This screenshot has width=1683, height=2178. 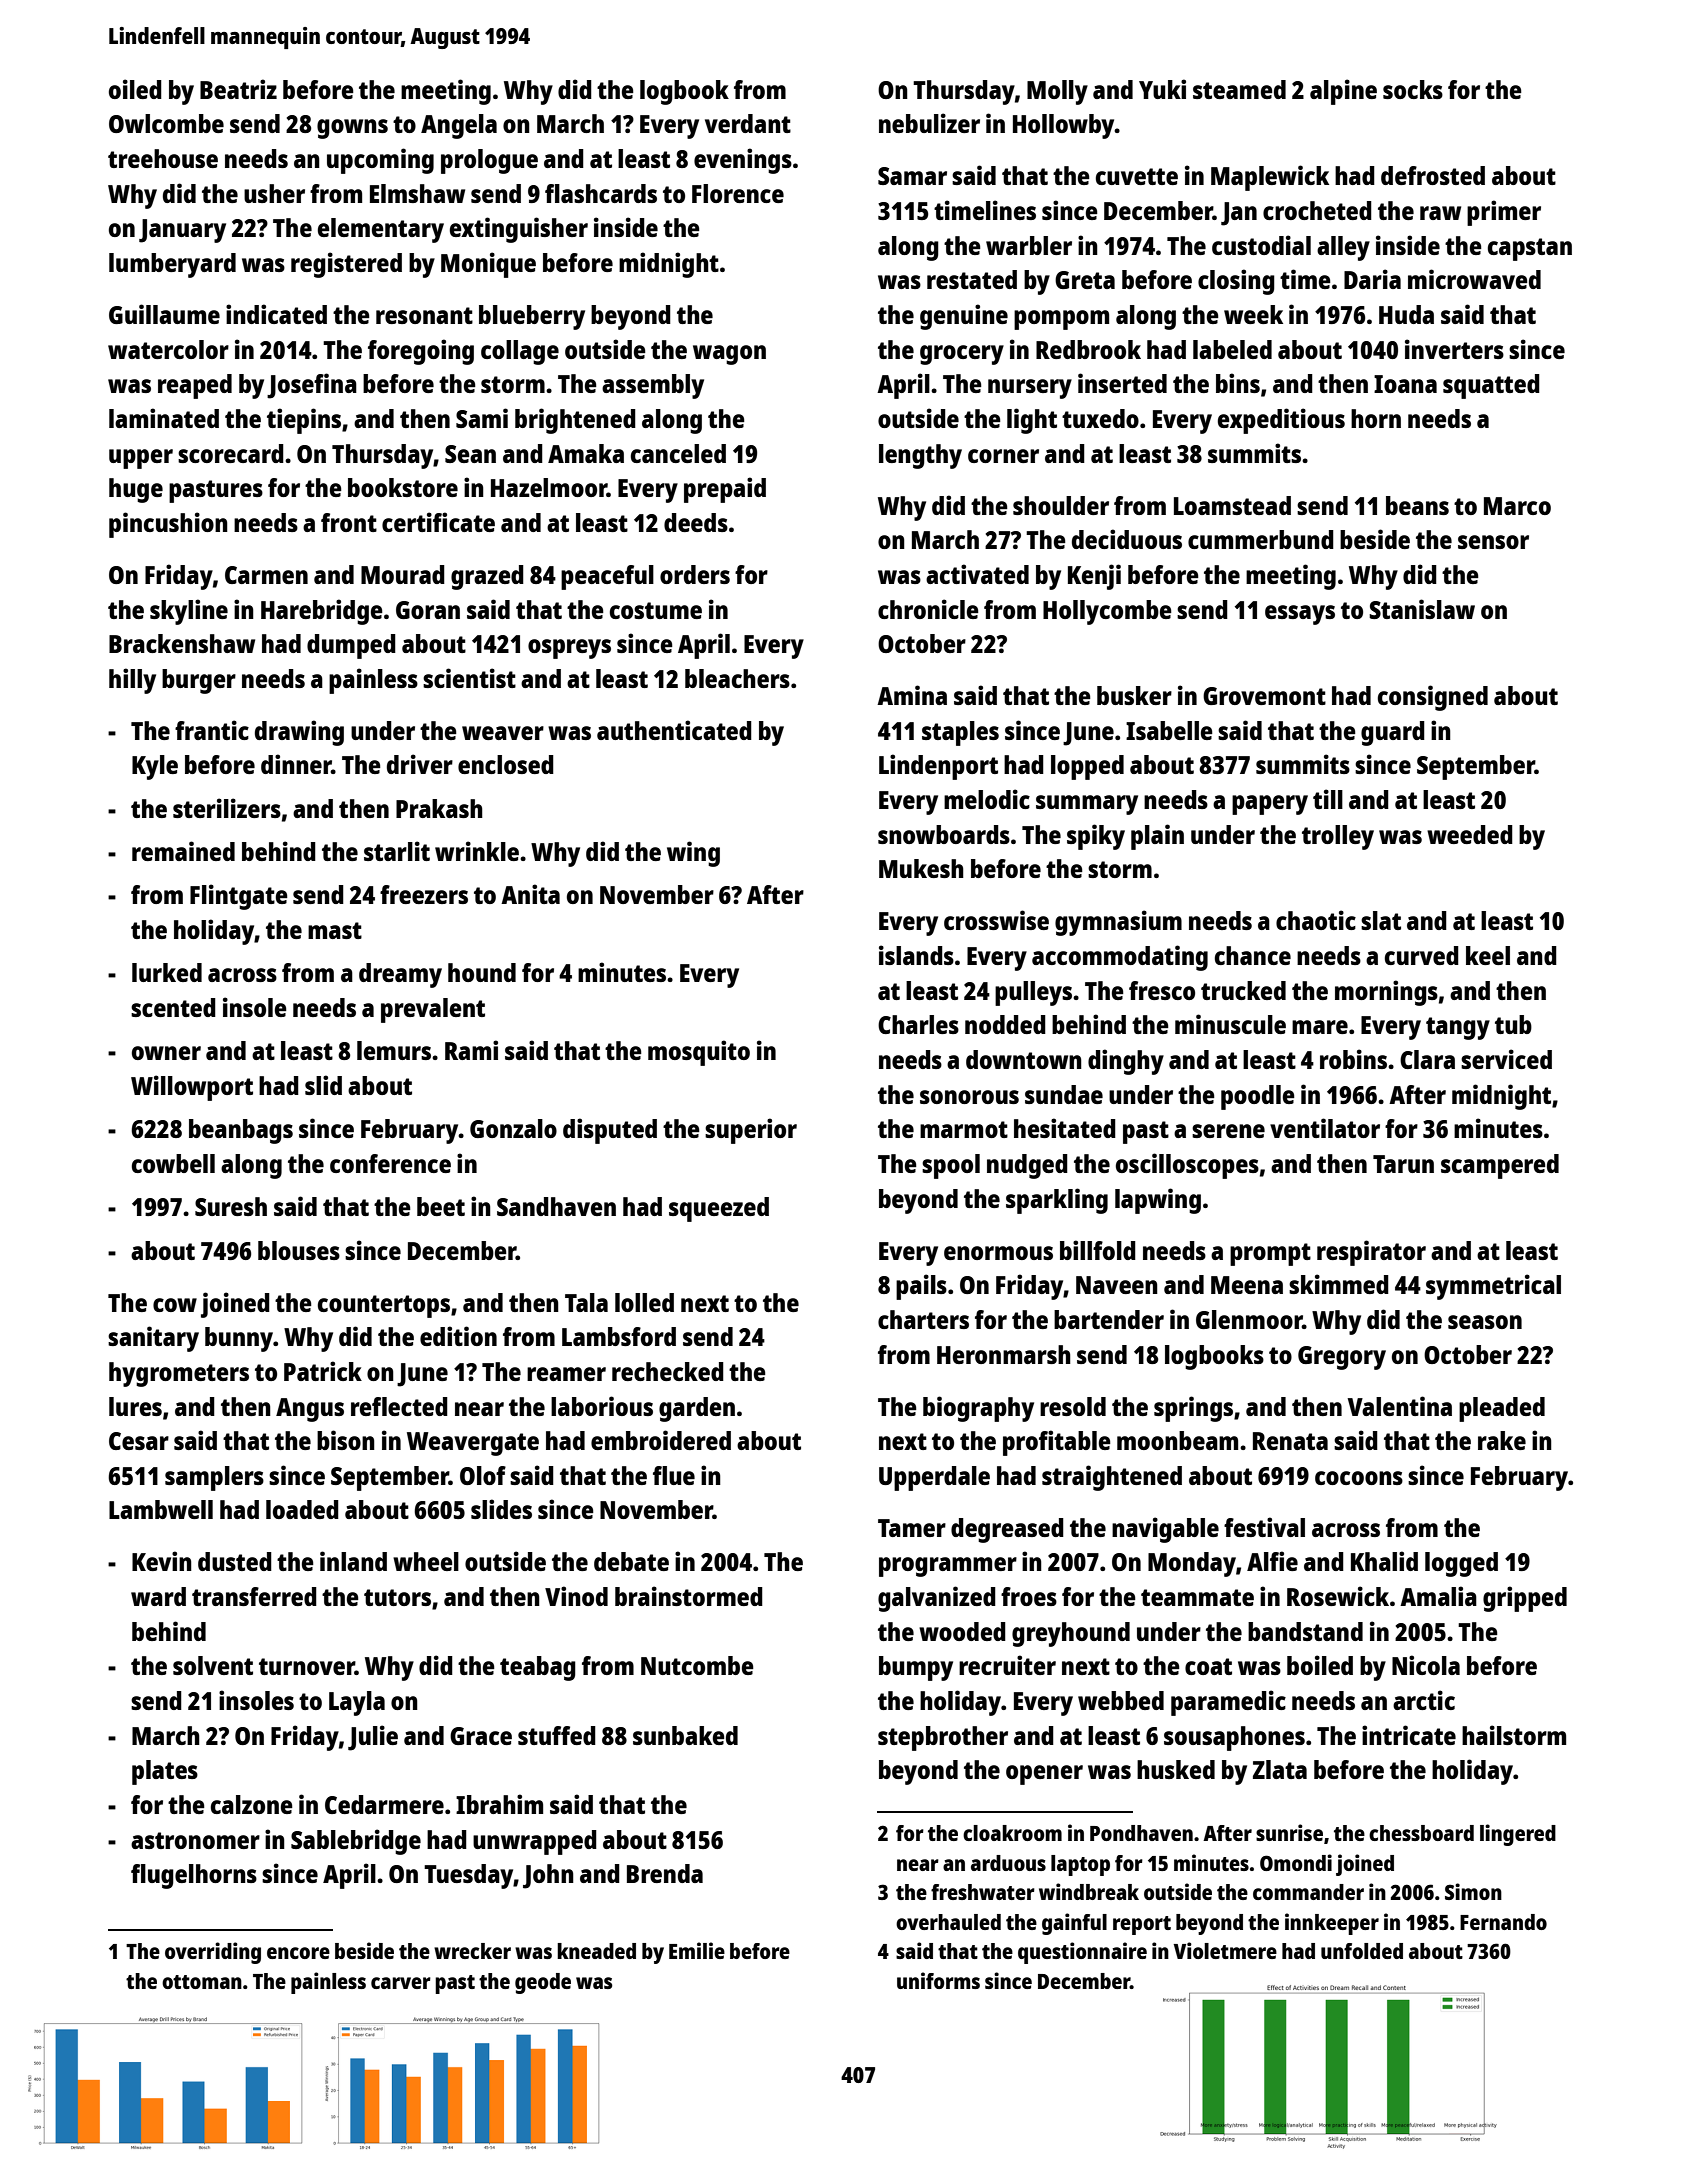 I want to click on snowboards, so click(x=944, y=834).
